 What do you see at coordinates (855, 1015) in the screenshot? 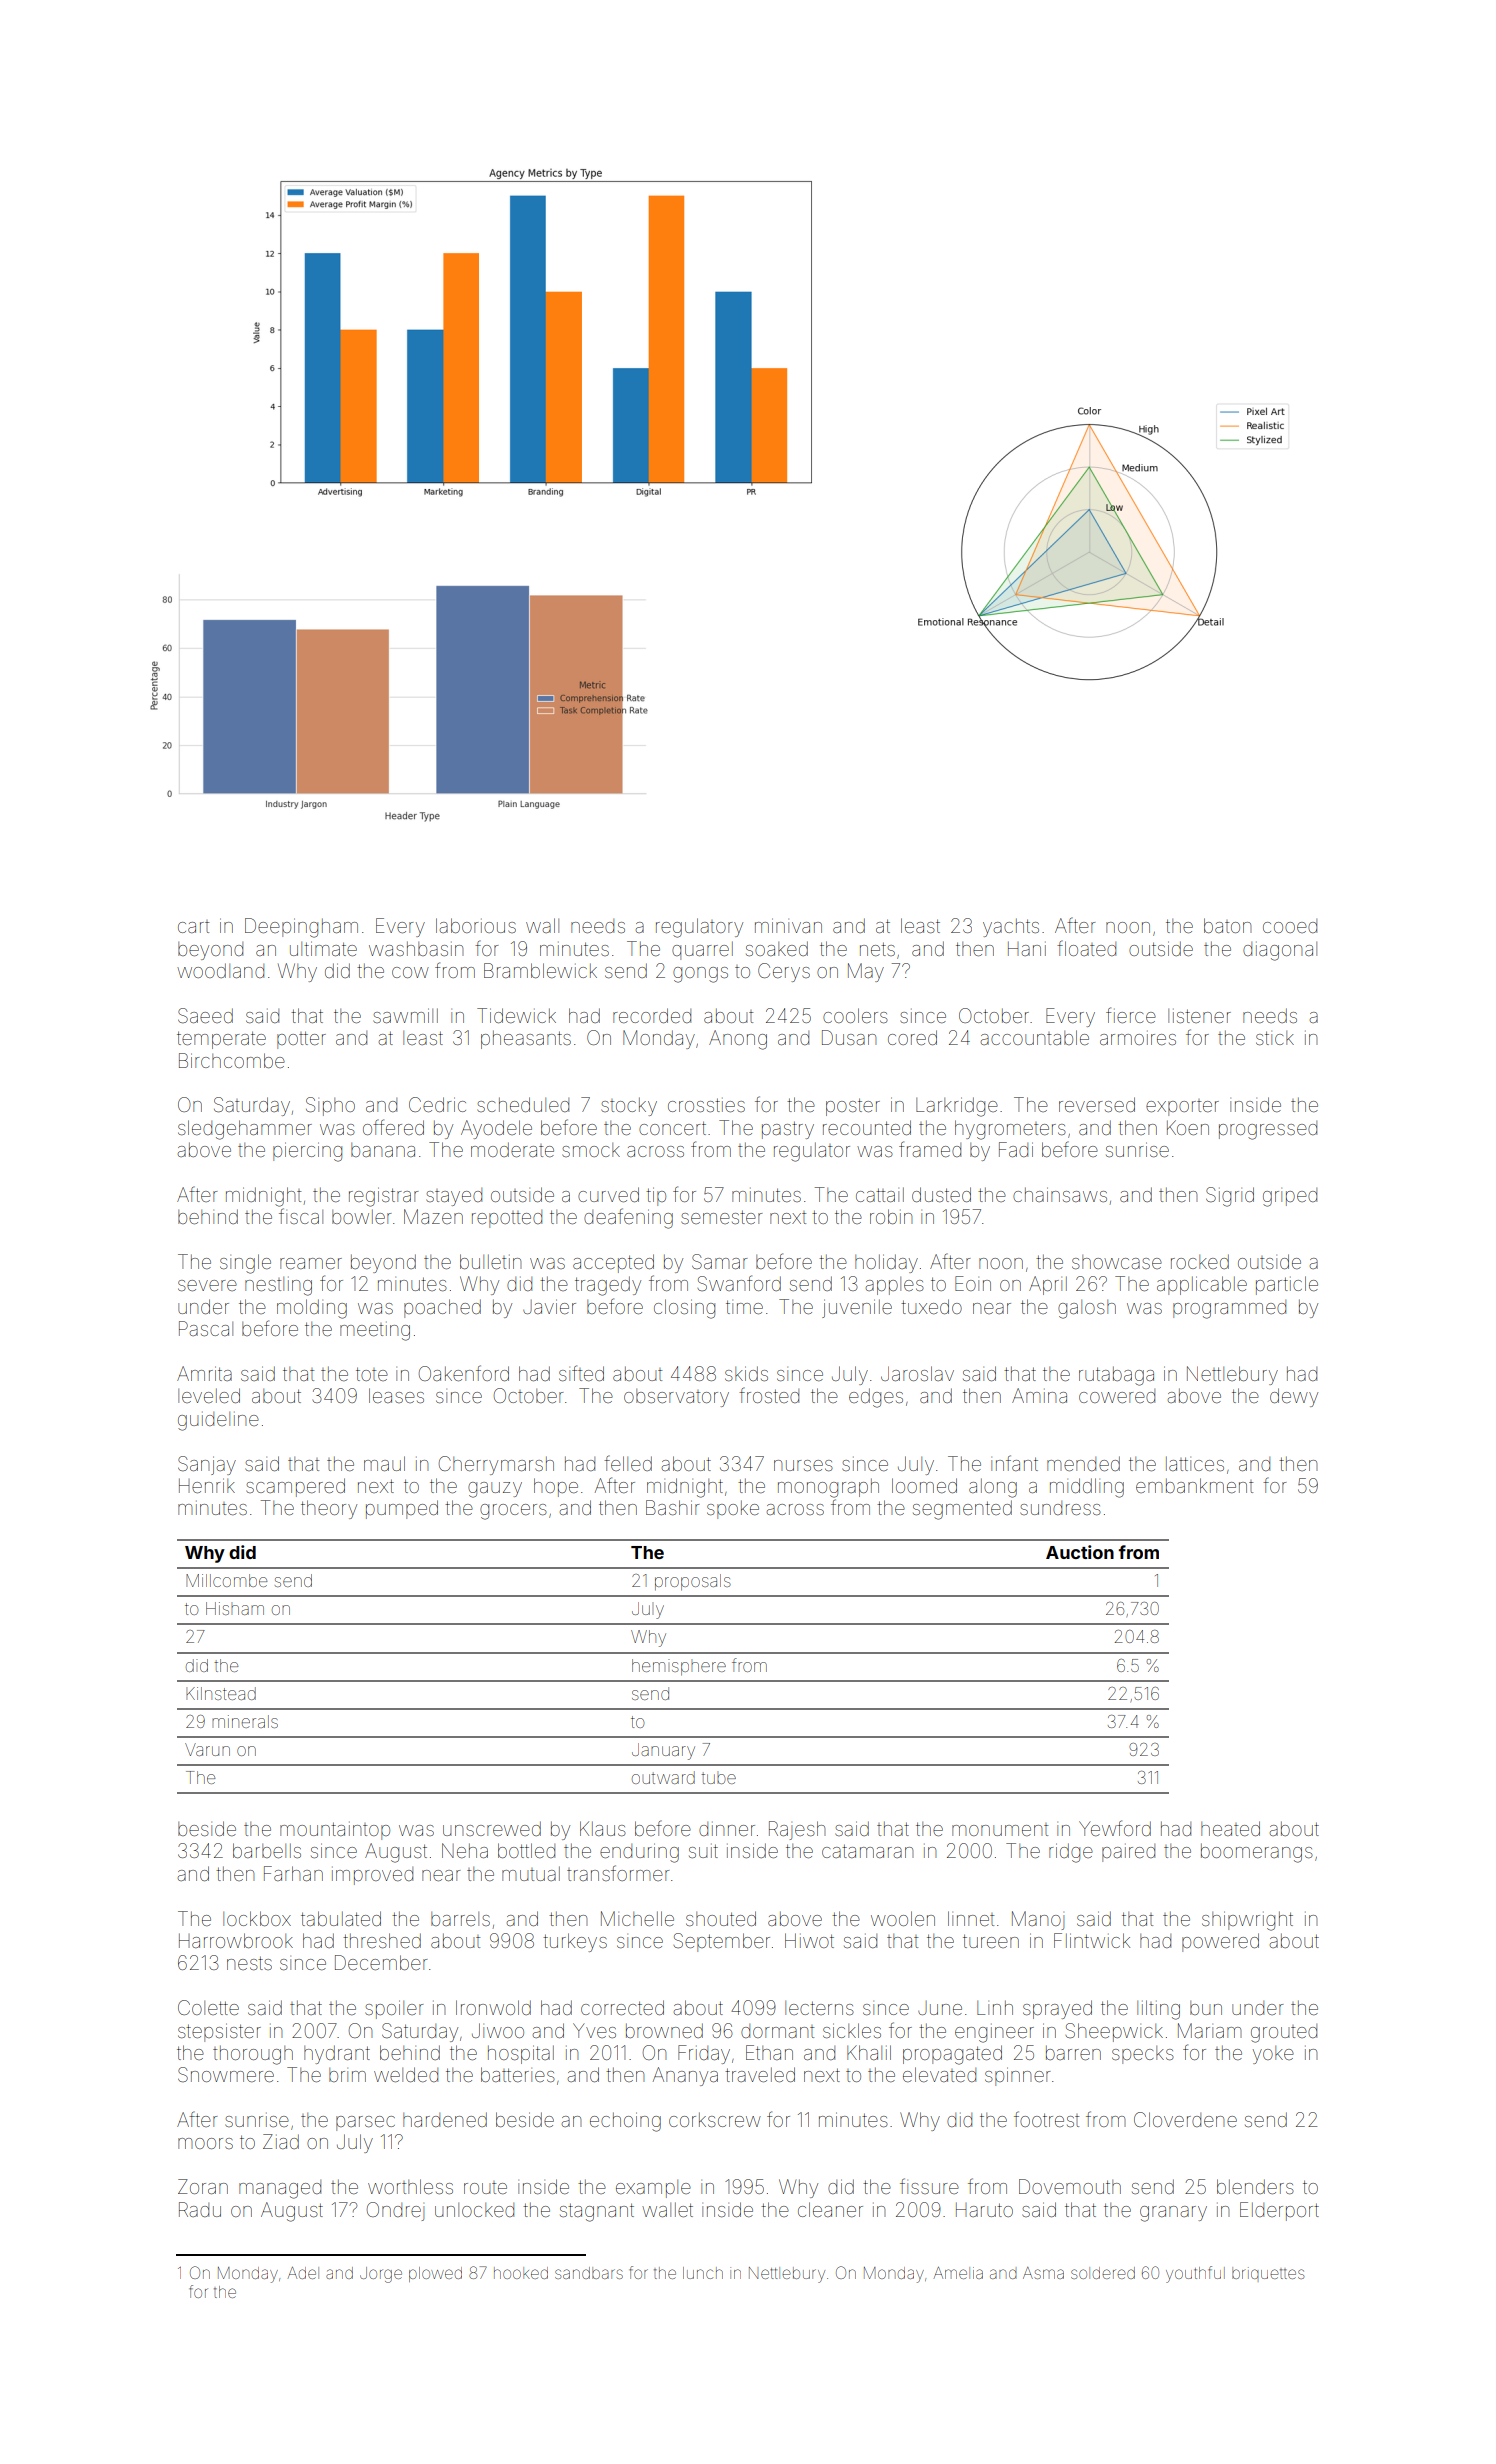
I see `coolers` at bounding box center [855, 1015].
